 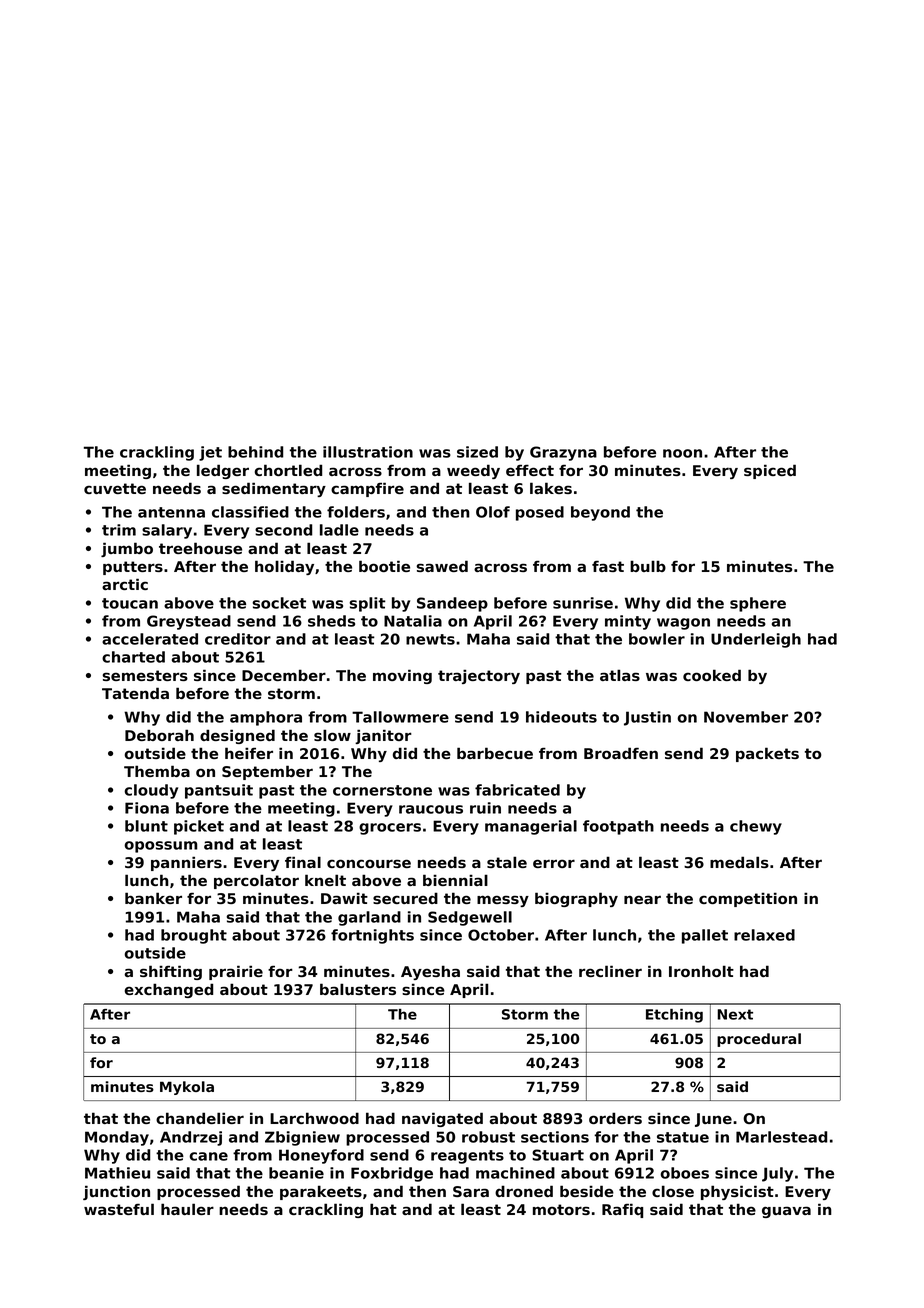 I want to click on classified, so click(x=250, y=512).
